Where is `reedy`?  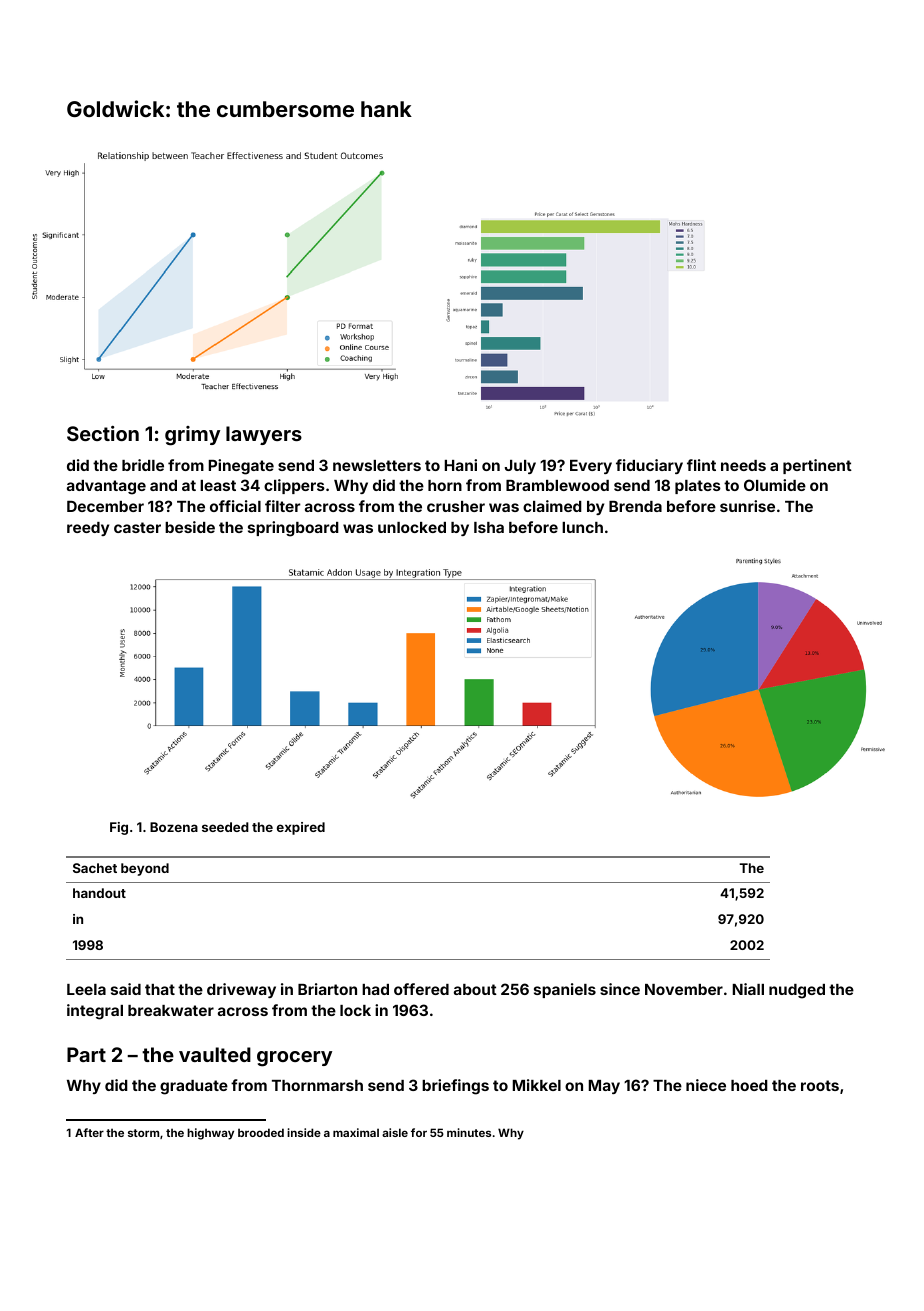
reedy is located at coordinates (88, 529).
